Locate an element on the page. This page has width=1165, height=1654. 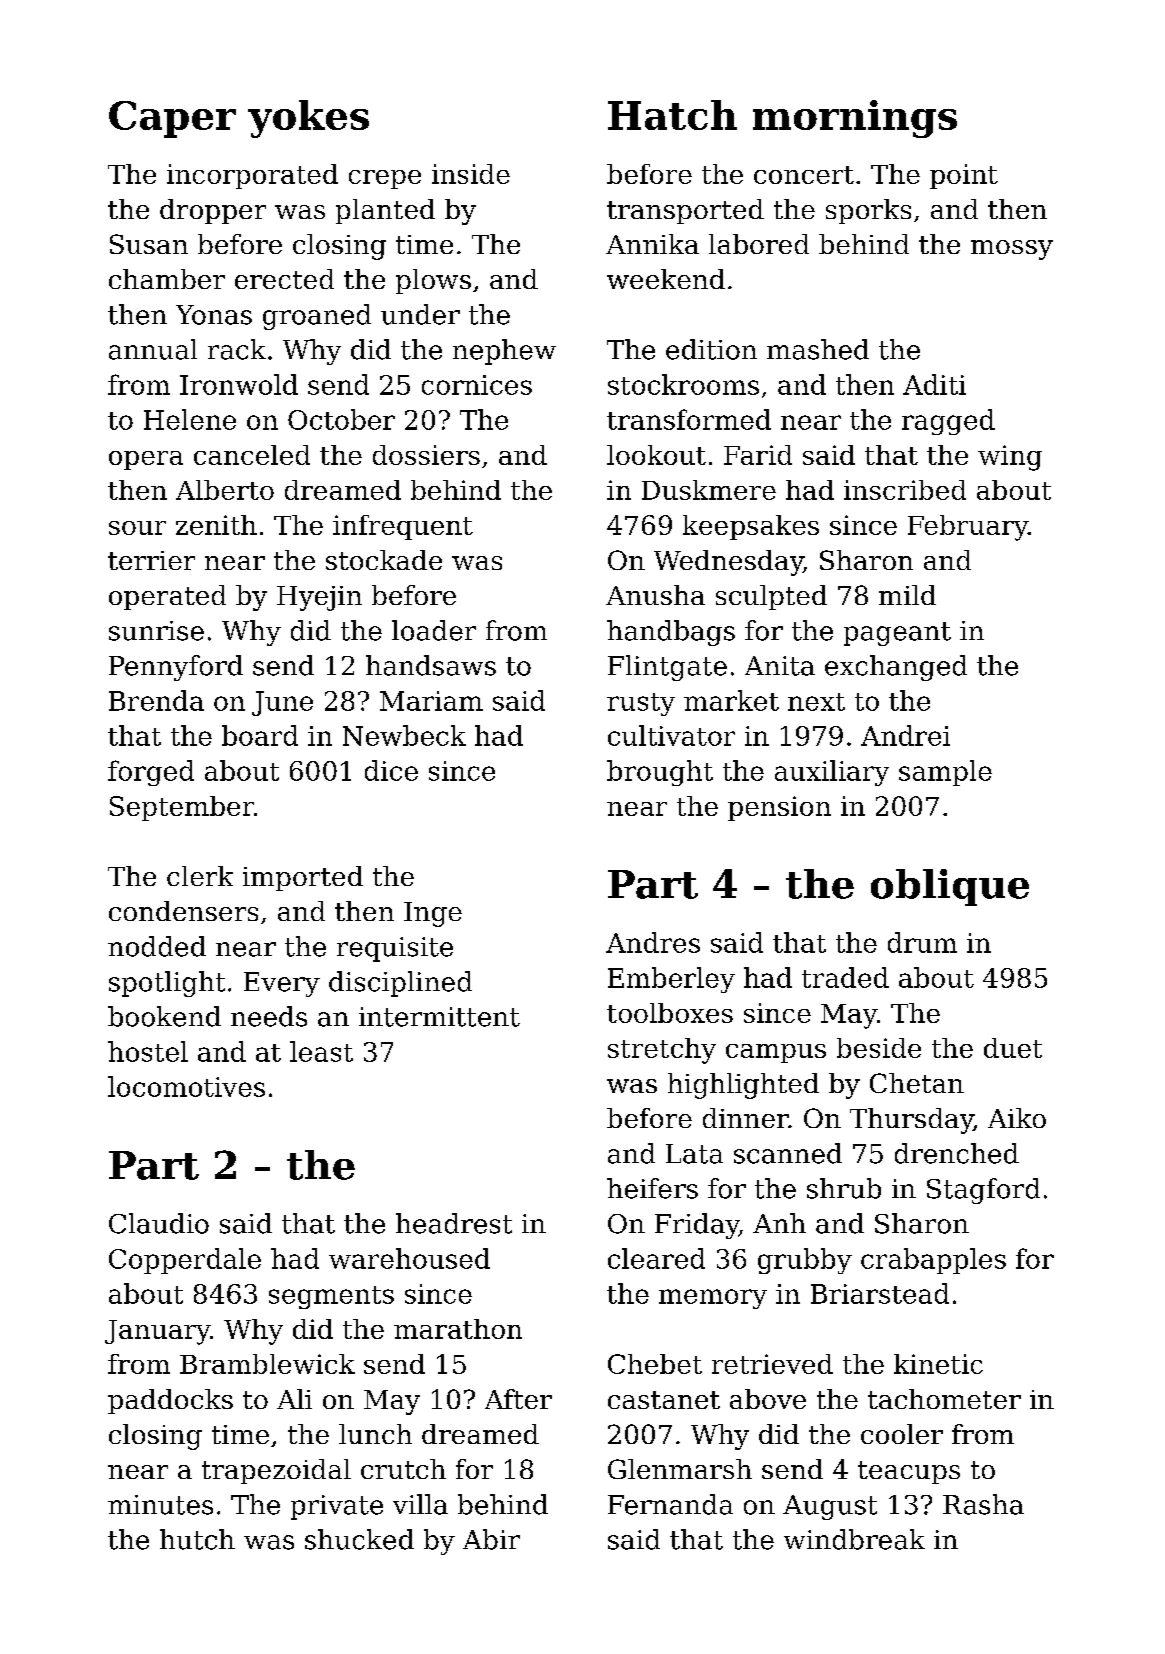
windbreak is located at coordinates (854, 1539).
